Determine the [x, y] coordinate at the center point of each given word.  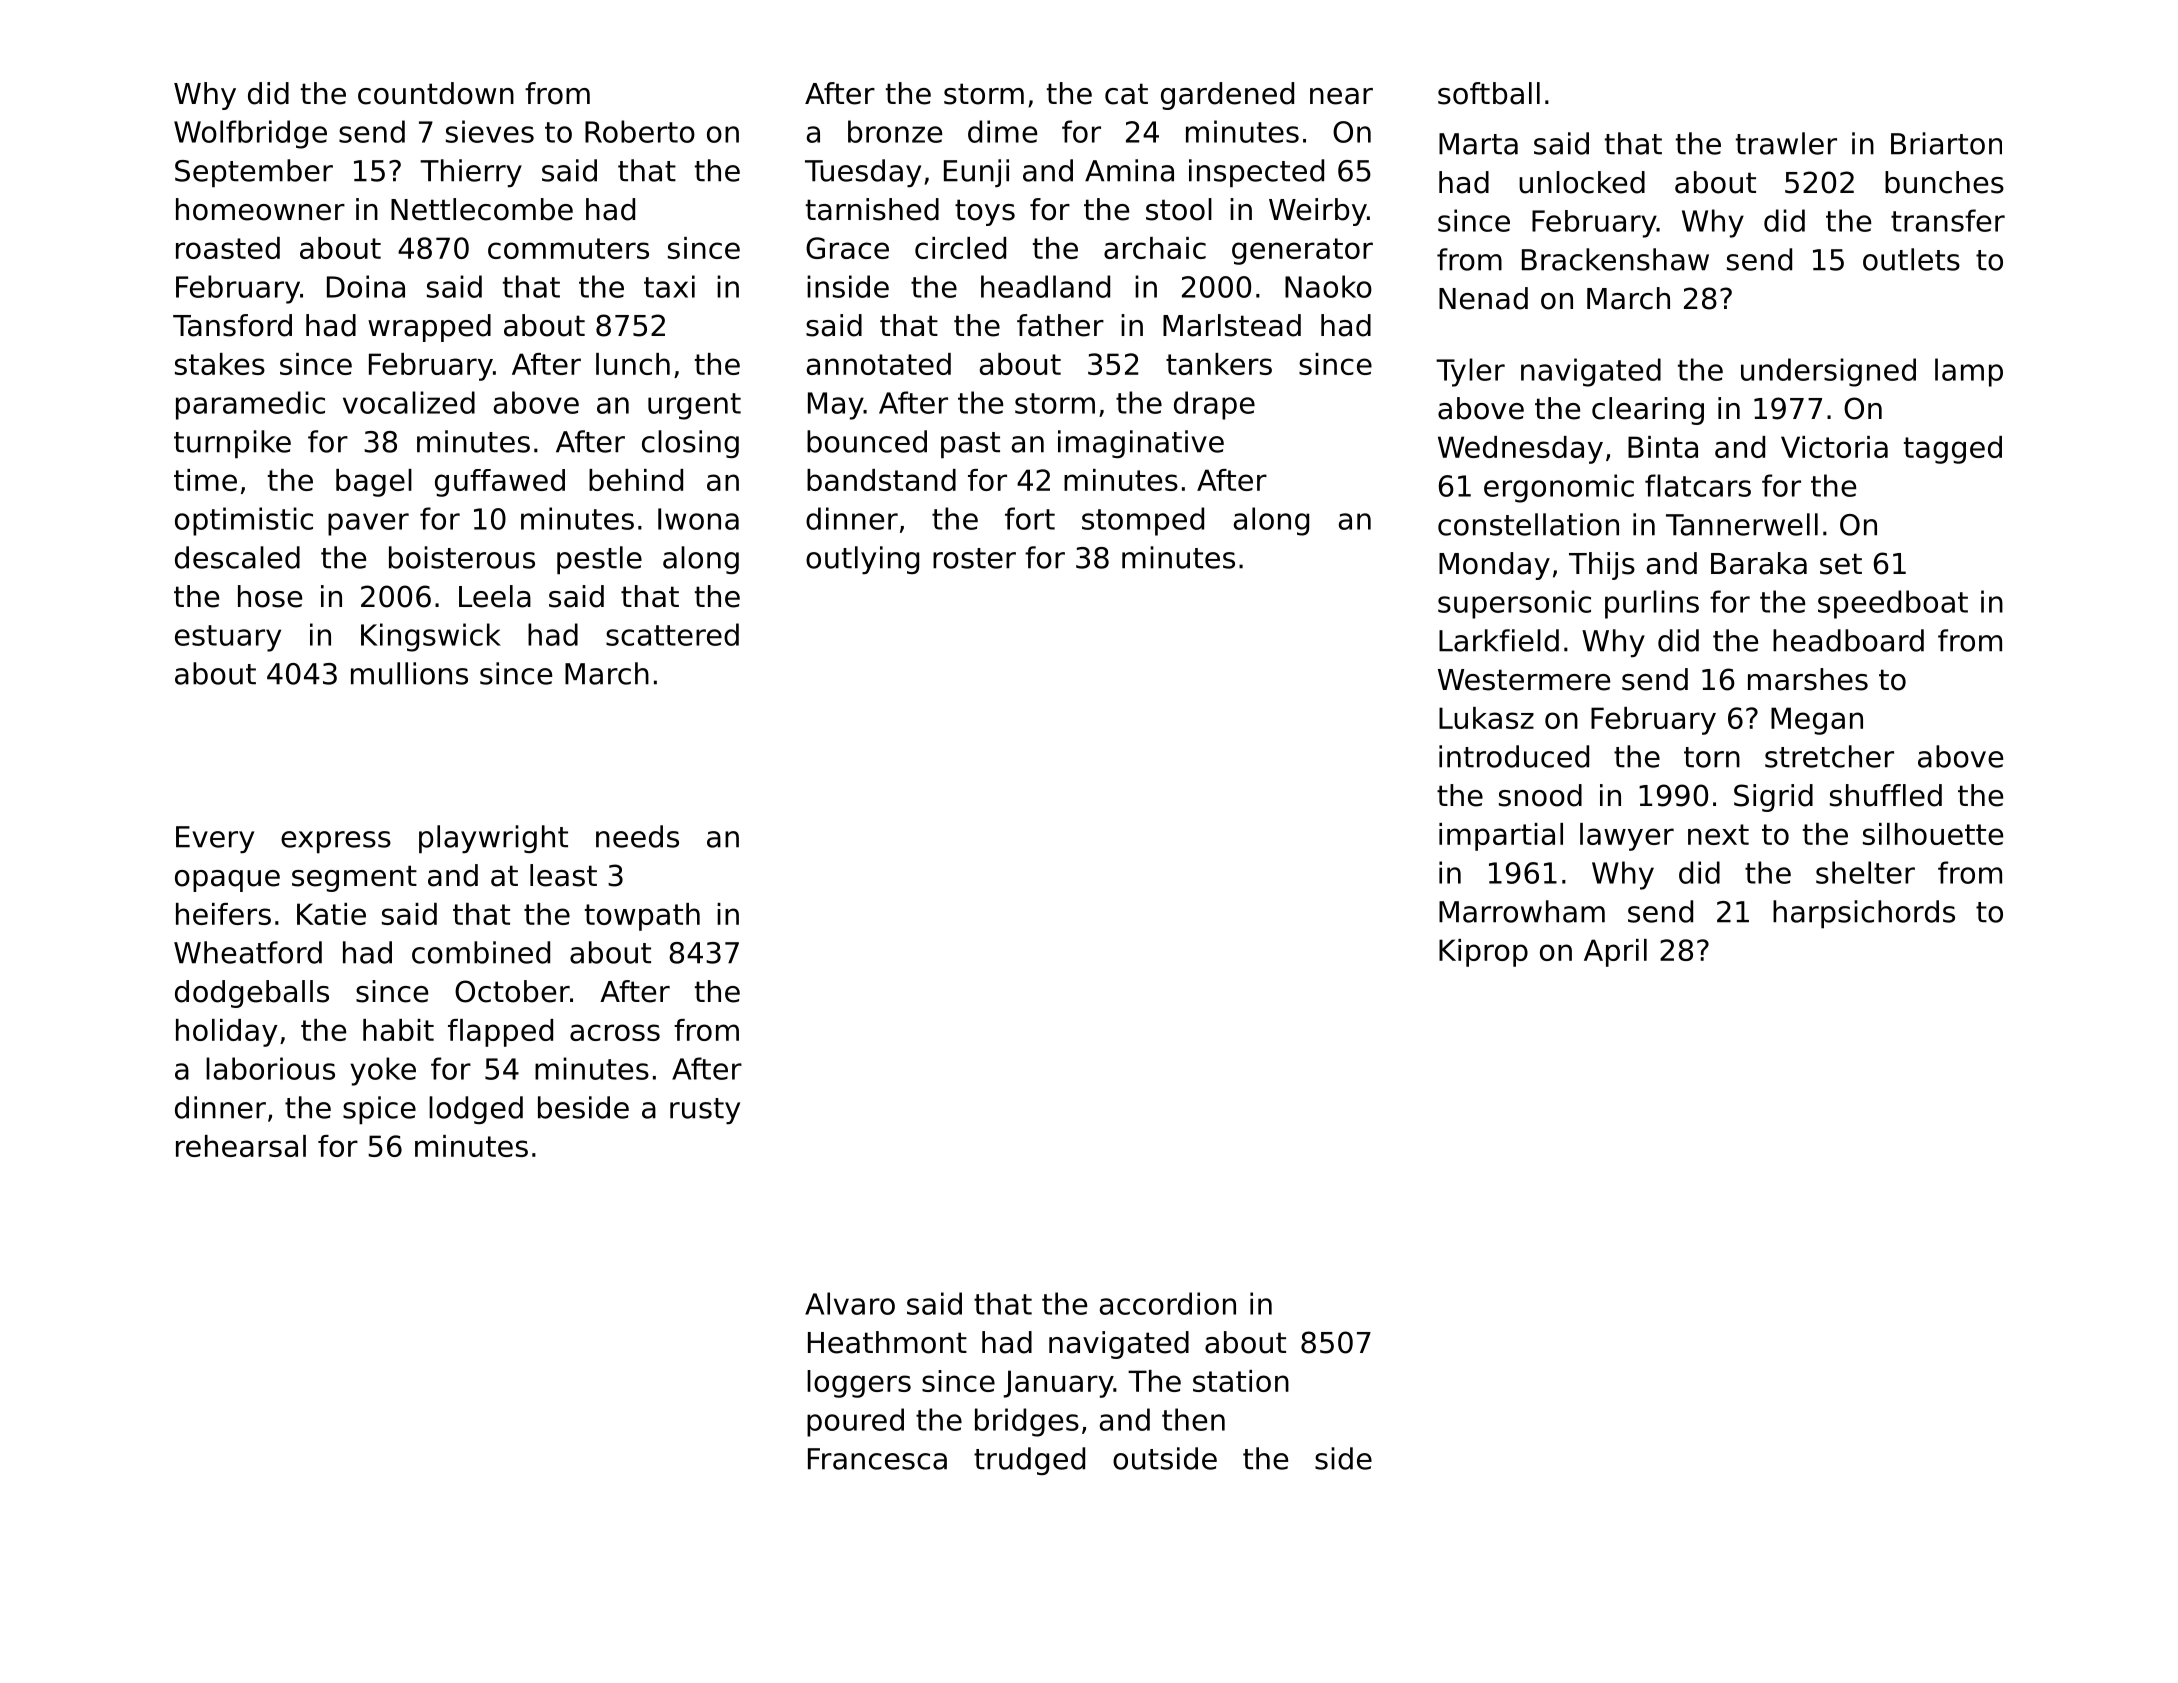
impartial [1501, 837]
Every [215, 840]
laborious [270, 1068]
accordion [1168, 1303]
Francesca [877, 1459]
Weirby [1318, 212]
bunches [1944, 182]
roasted [228, 248]
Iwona [698, 519]
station [1241, 1381]
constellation [1528, 524]
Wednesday [1520, 450]
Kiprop [1483, 953]
